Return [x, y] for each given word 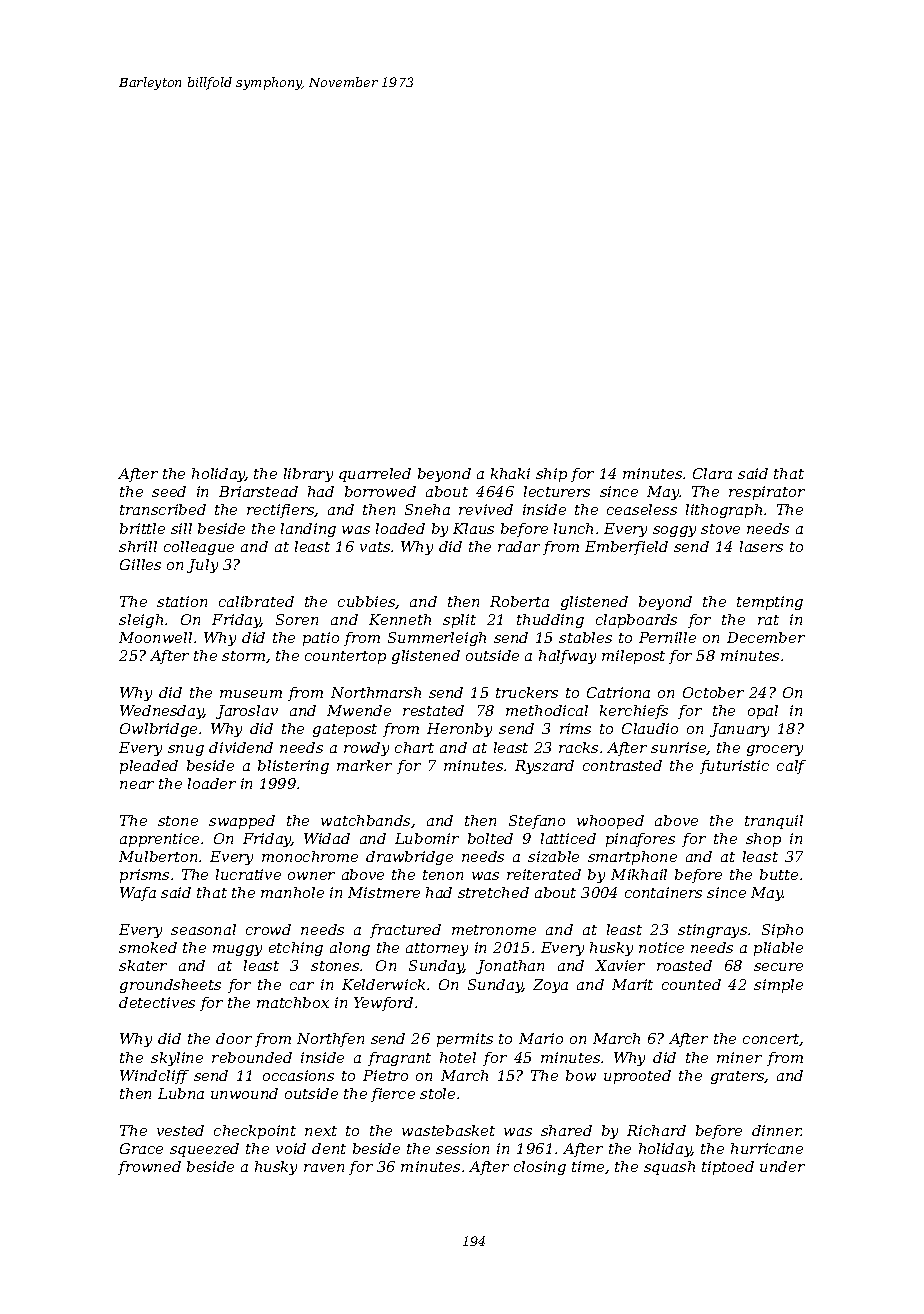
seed [169, 491]
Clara [712, 473]
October [713, 692]
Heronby [459, 730]
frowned [149, 1168]
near [137, 785]
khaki [510, 473]
